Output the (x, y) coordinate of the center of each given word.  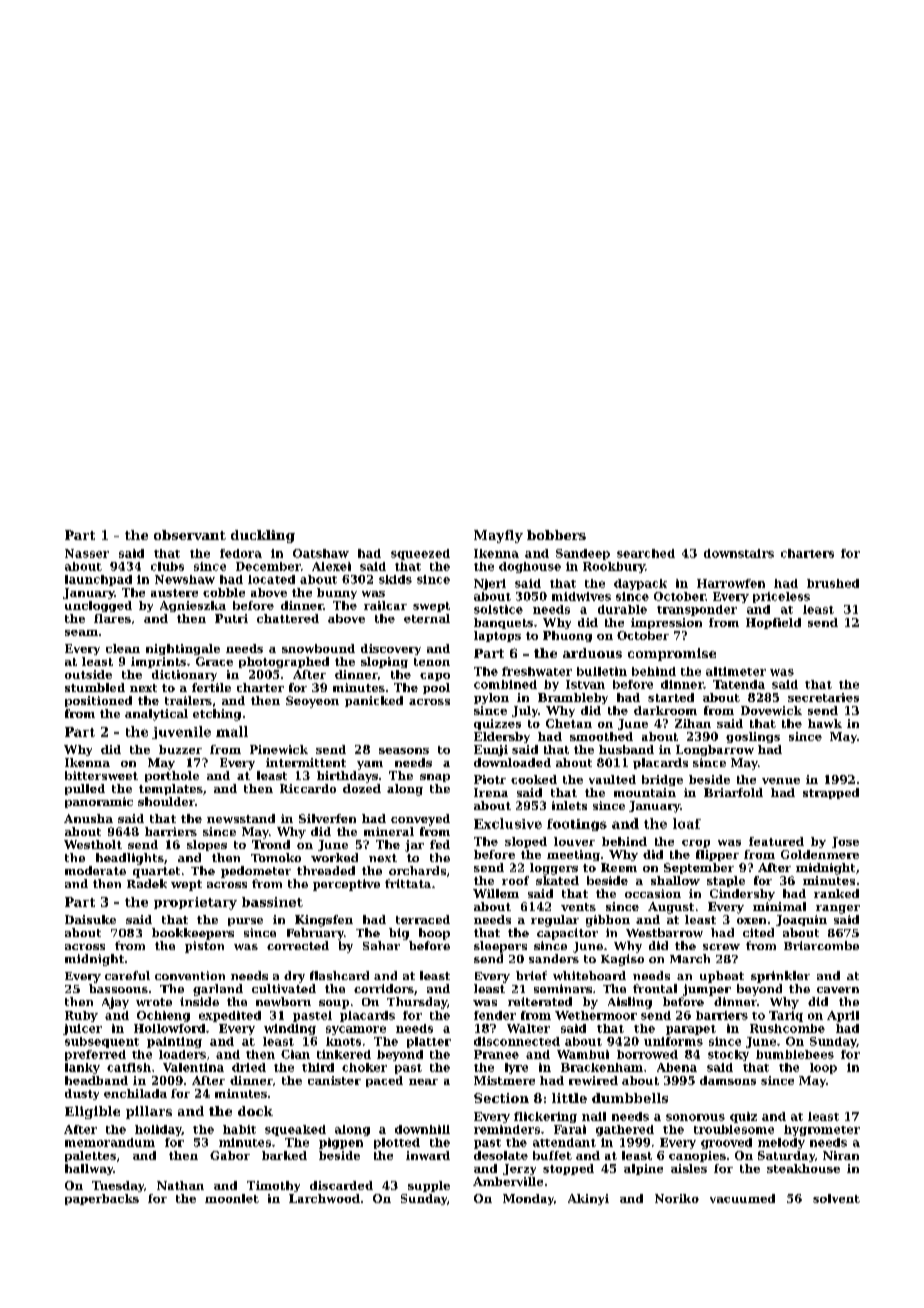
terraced (423, 919)
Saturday (786, 1156)
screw (721, 947)
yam (370, 765)
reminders (507, 1129)
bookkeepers (193, 934)
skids (395, 579)
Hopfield (773, 623)
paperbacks (102, 1199)
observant (190, 535)
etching (217, 715)
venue (781, 781)
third (318, 1067)
